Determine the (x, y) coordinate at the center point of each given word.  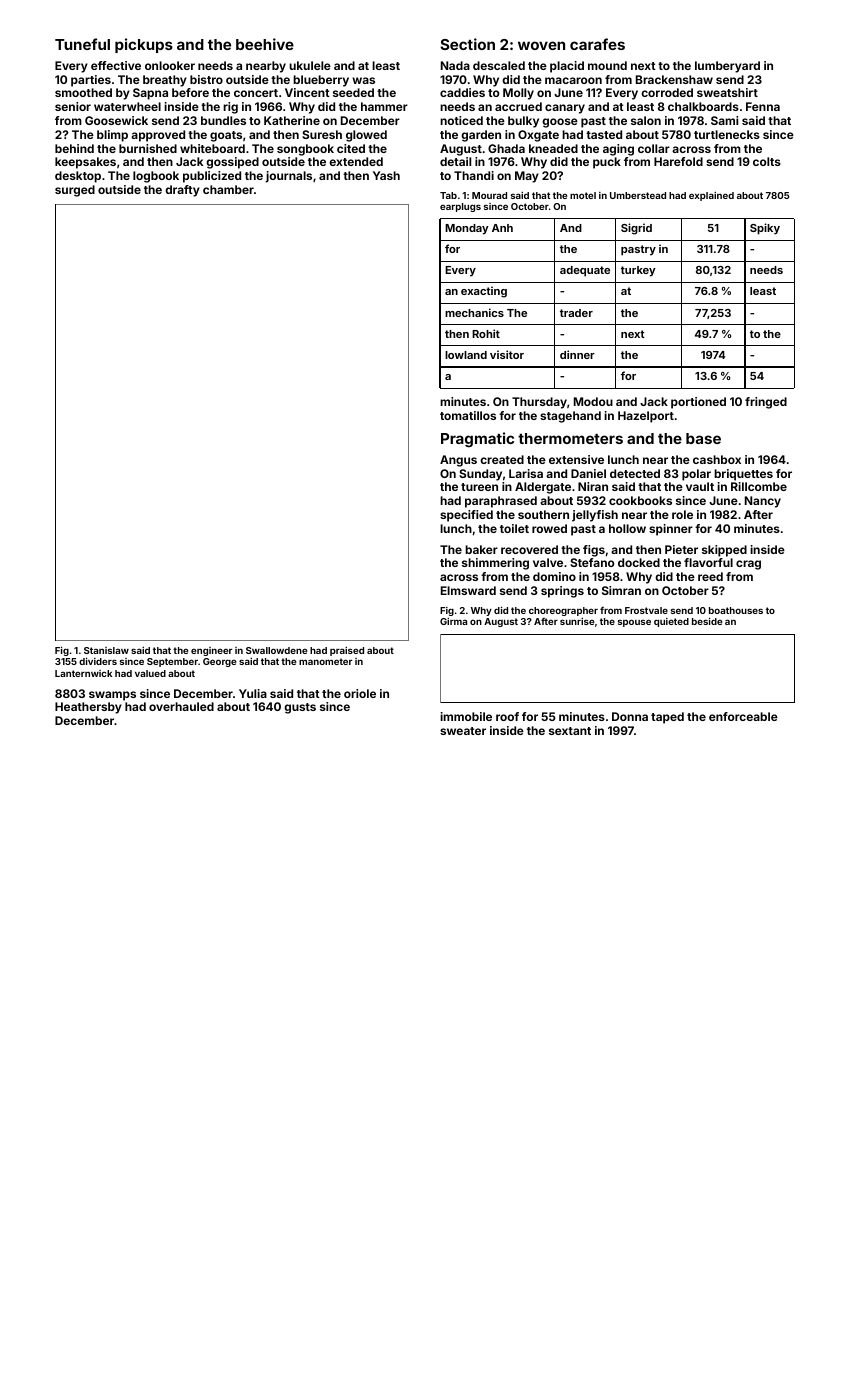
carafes (597, 44)
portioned (698, 403)
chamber (228, 189)
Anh (502, 228)
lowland (466, 355)
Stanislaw (106, 650)
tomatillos (468, 415)
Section (468, 44)
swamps (112, 696)
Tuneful (82, 44)
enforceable (743, 716)
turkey (638, 271)
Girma (453, 621)
